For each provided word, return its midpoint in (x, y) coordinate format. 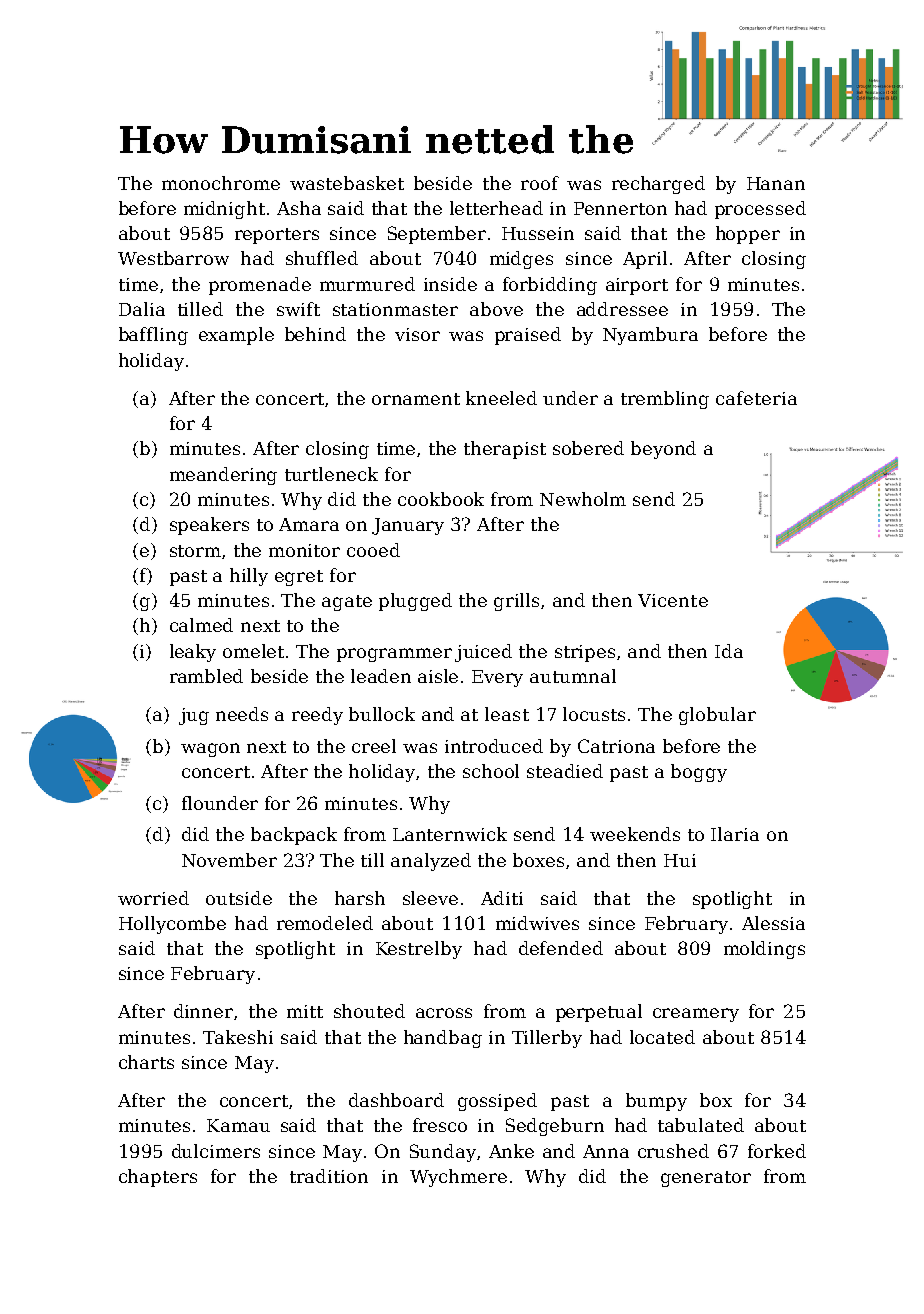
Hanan (776, 183)
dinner (203, 1011)
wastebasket (347, 183)
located (662, 1037)
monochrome (221, 183)
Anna (606, 1151)
